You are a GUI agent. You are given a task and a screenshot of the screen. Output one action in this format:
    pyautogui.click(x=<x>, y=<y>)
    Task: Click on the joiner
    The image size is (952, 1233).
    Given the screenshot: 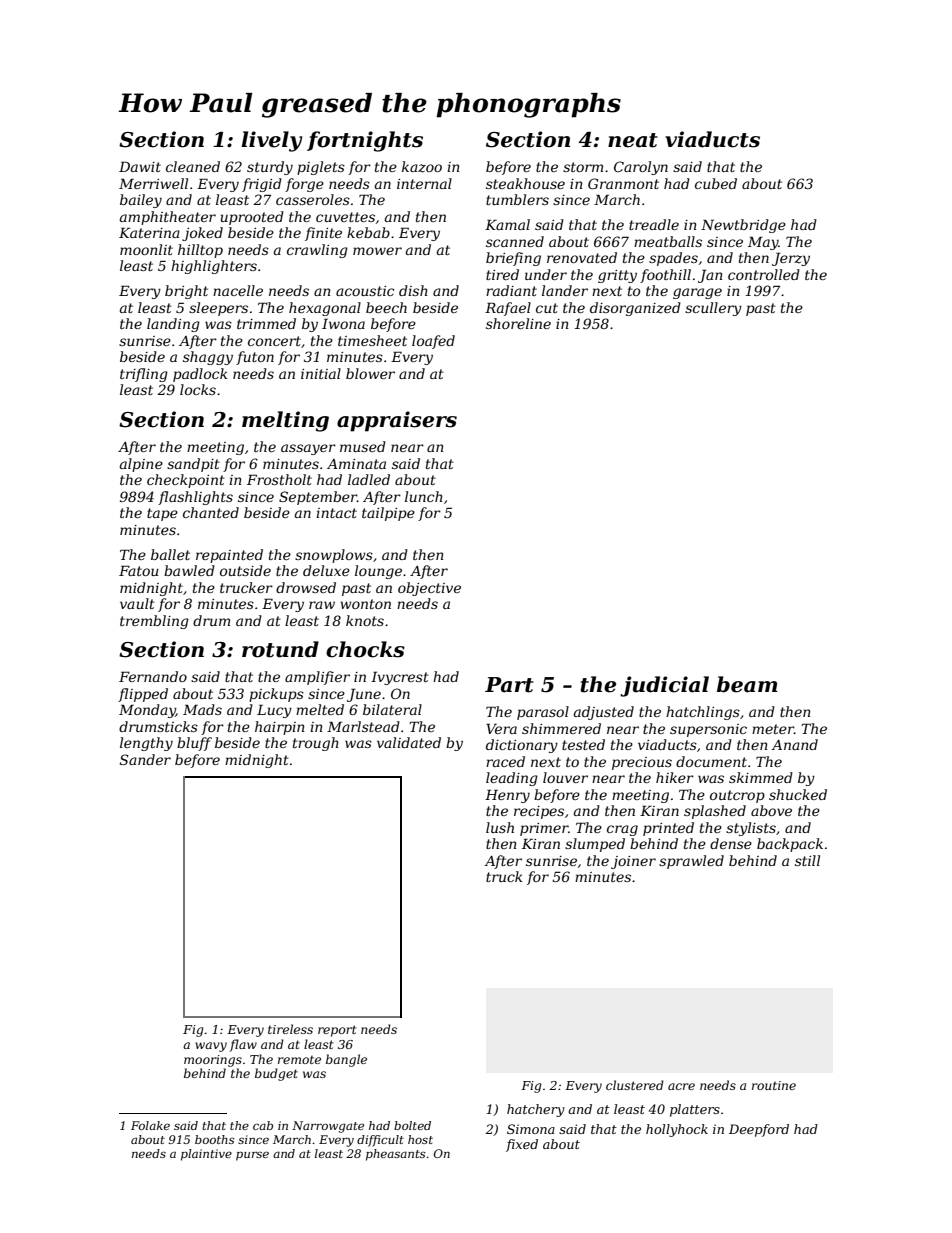 What is the action you would take?
    pyautogui.click(x=633, y=862)
